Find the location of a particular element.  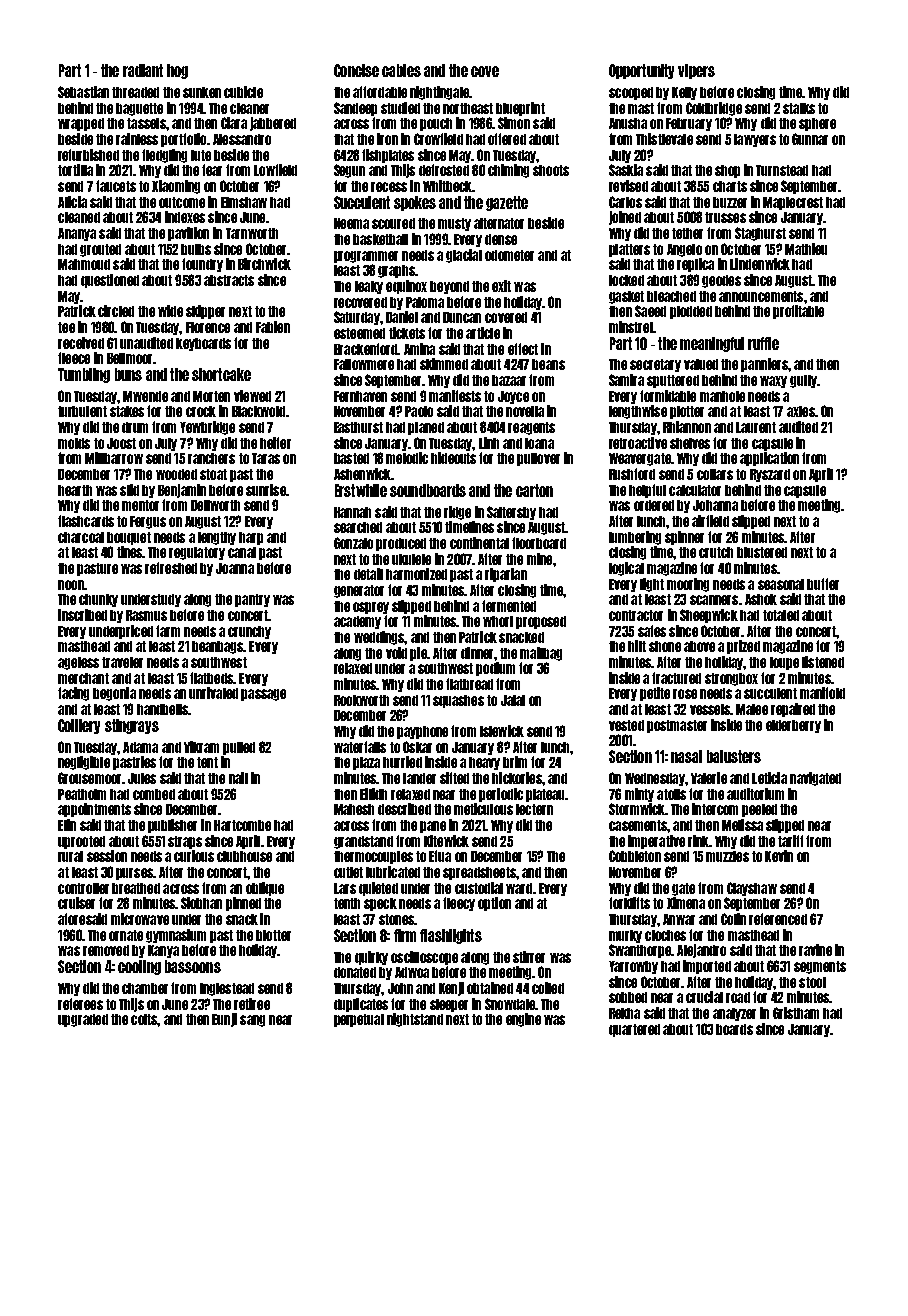

Birchwick is located at coordinates (264, 264).
